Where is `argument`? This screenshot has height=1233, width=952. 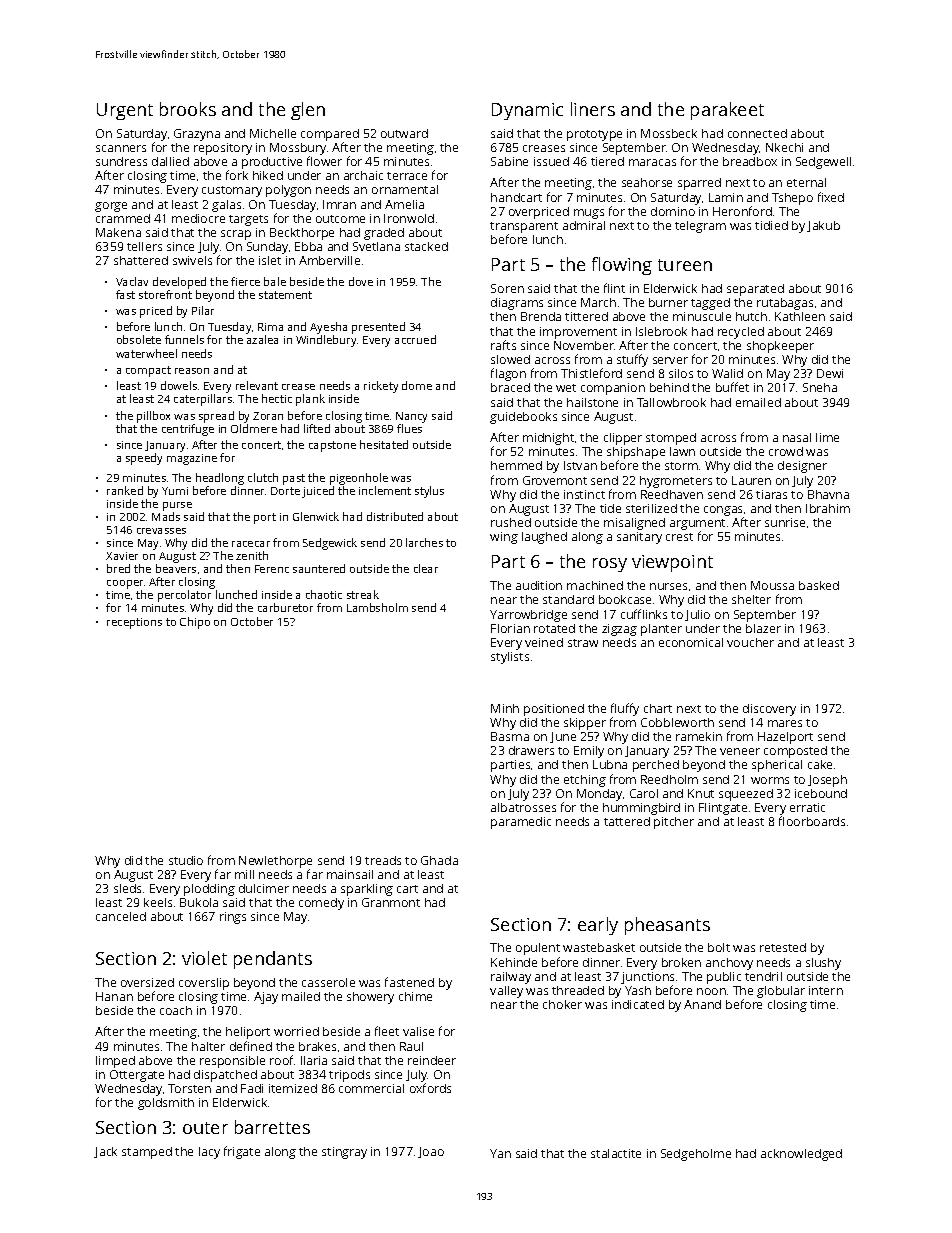
argument is located at coordinates (697, 525).
